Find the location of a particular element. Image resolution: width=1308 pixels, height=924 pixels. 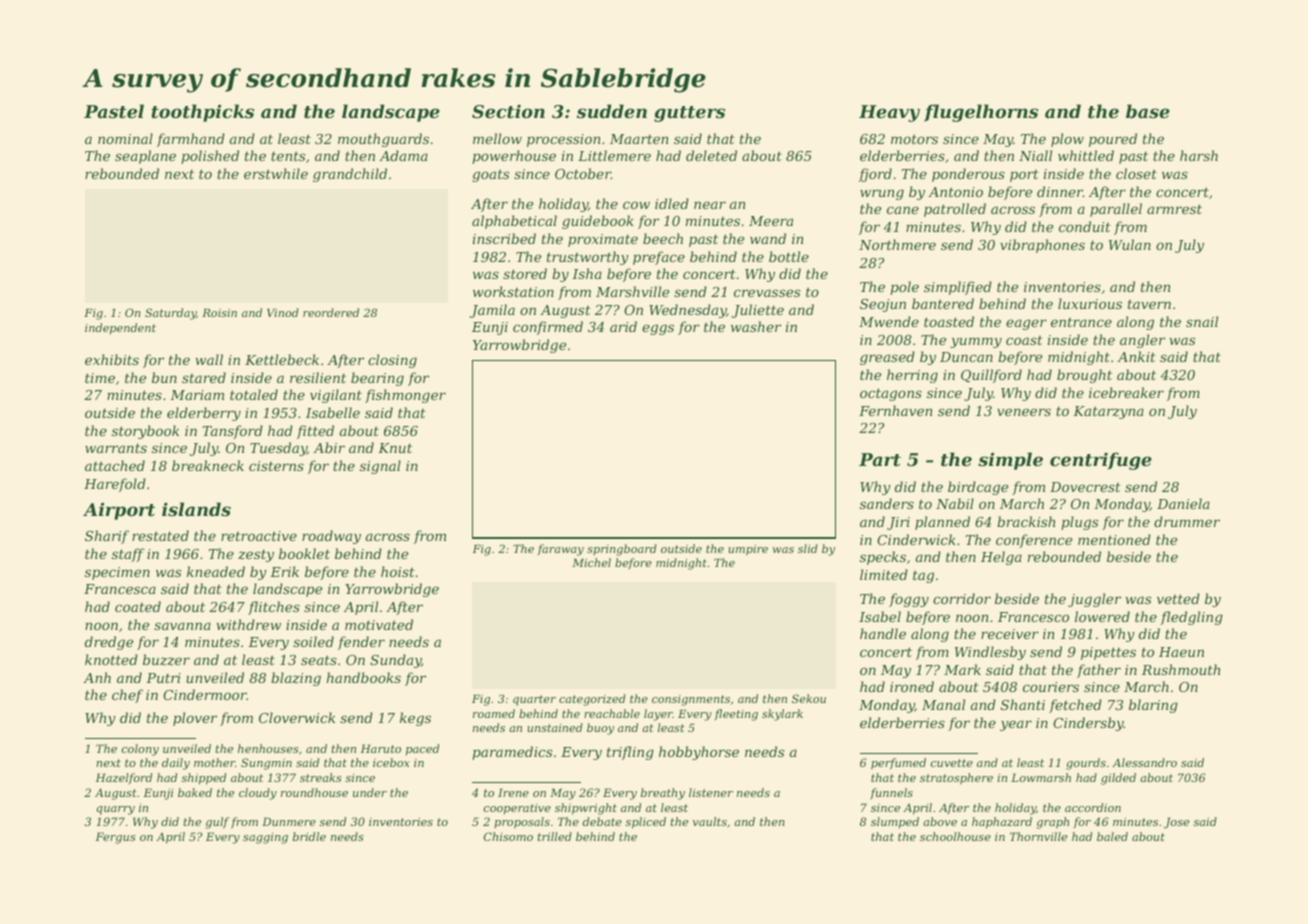

springboard is located at coordinates (622, 550).
